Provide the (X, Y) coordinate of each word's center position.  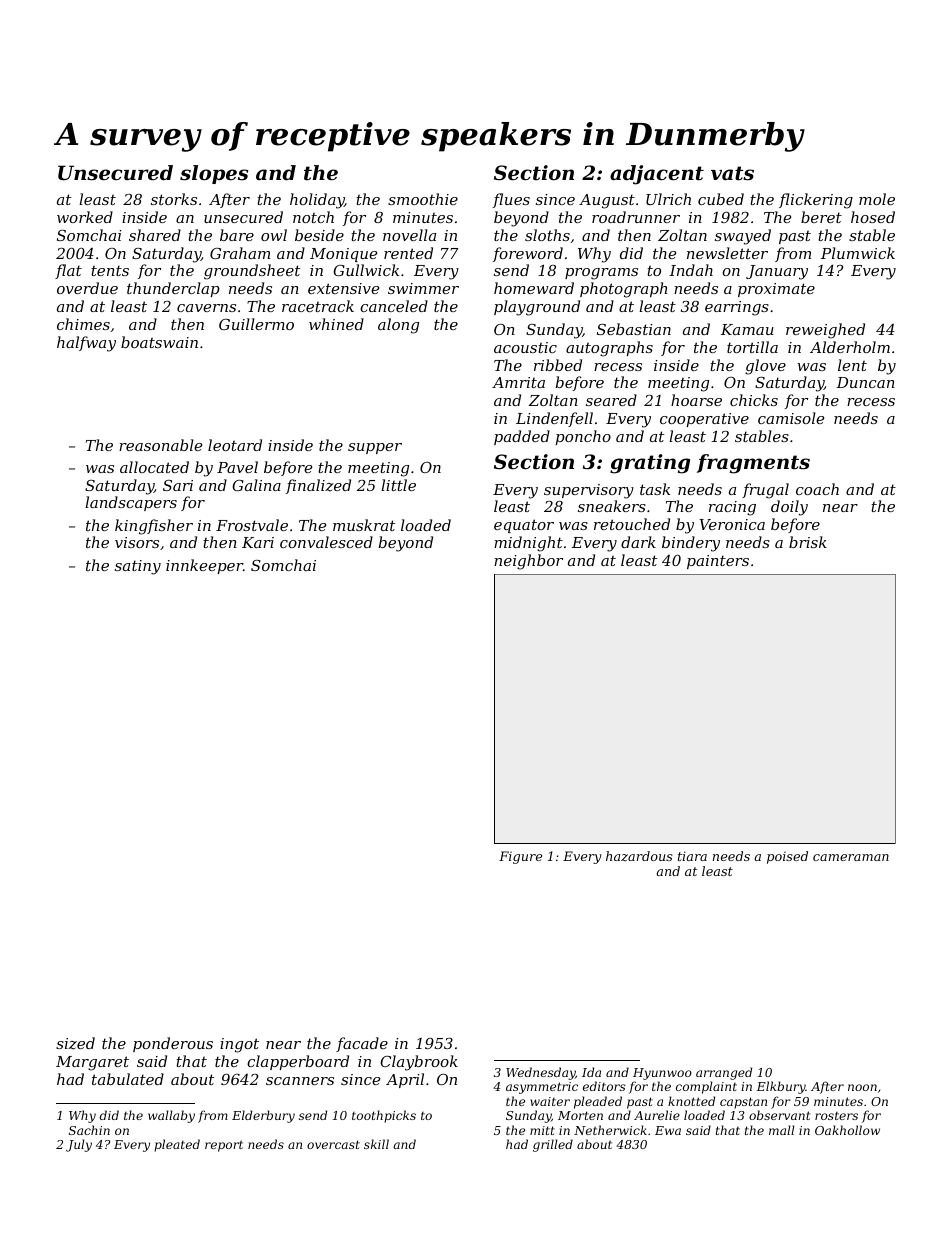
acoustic (525, 347)
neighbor (528, 562)
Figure (520, 857)
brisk (808, 542)
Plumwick (858, 253)
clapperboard (298, 1062)
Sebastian (634, 329)
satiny (138, 567)
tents (110, 270)
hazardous (639, 856)
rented (408, 253)
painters (718, 562)
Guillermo (256, 324)
